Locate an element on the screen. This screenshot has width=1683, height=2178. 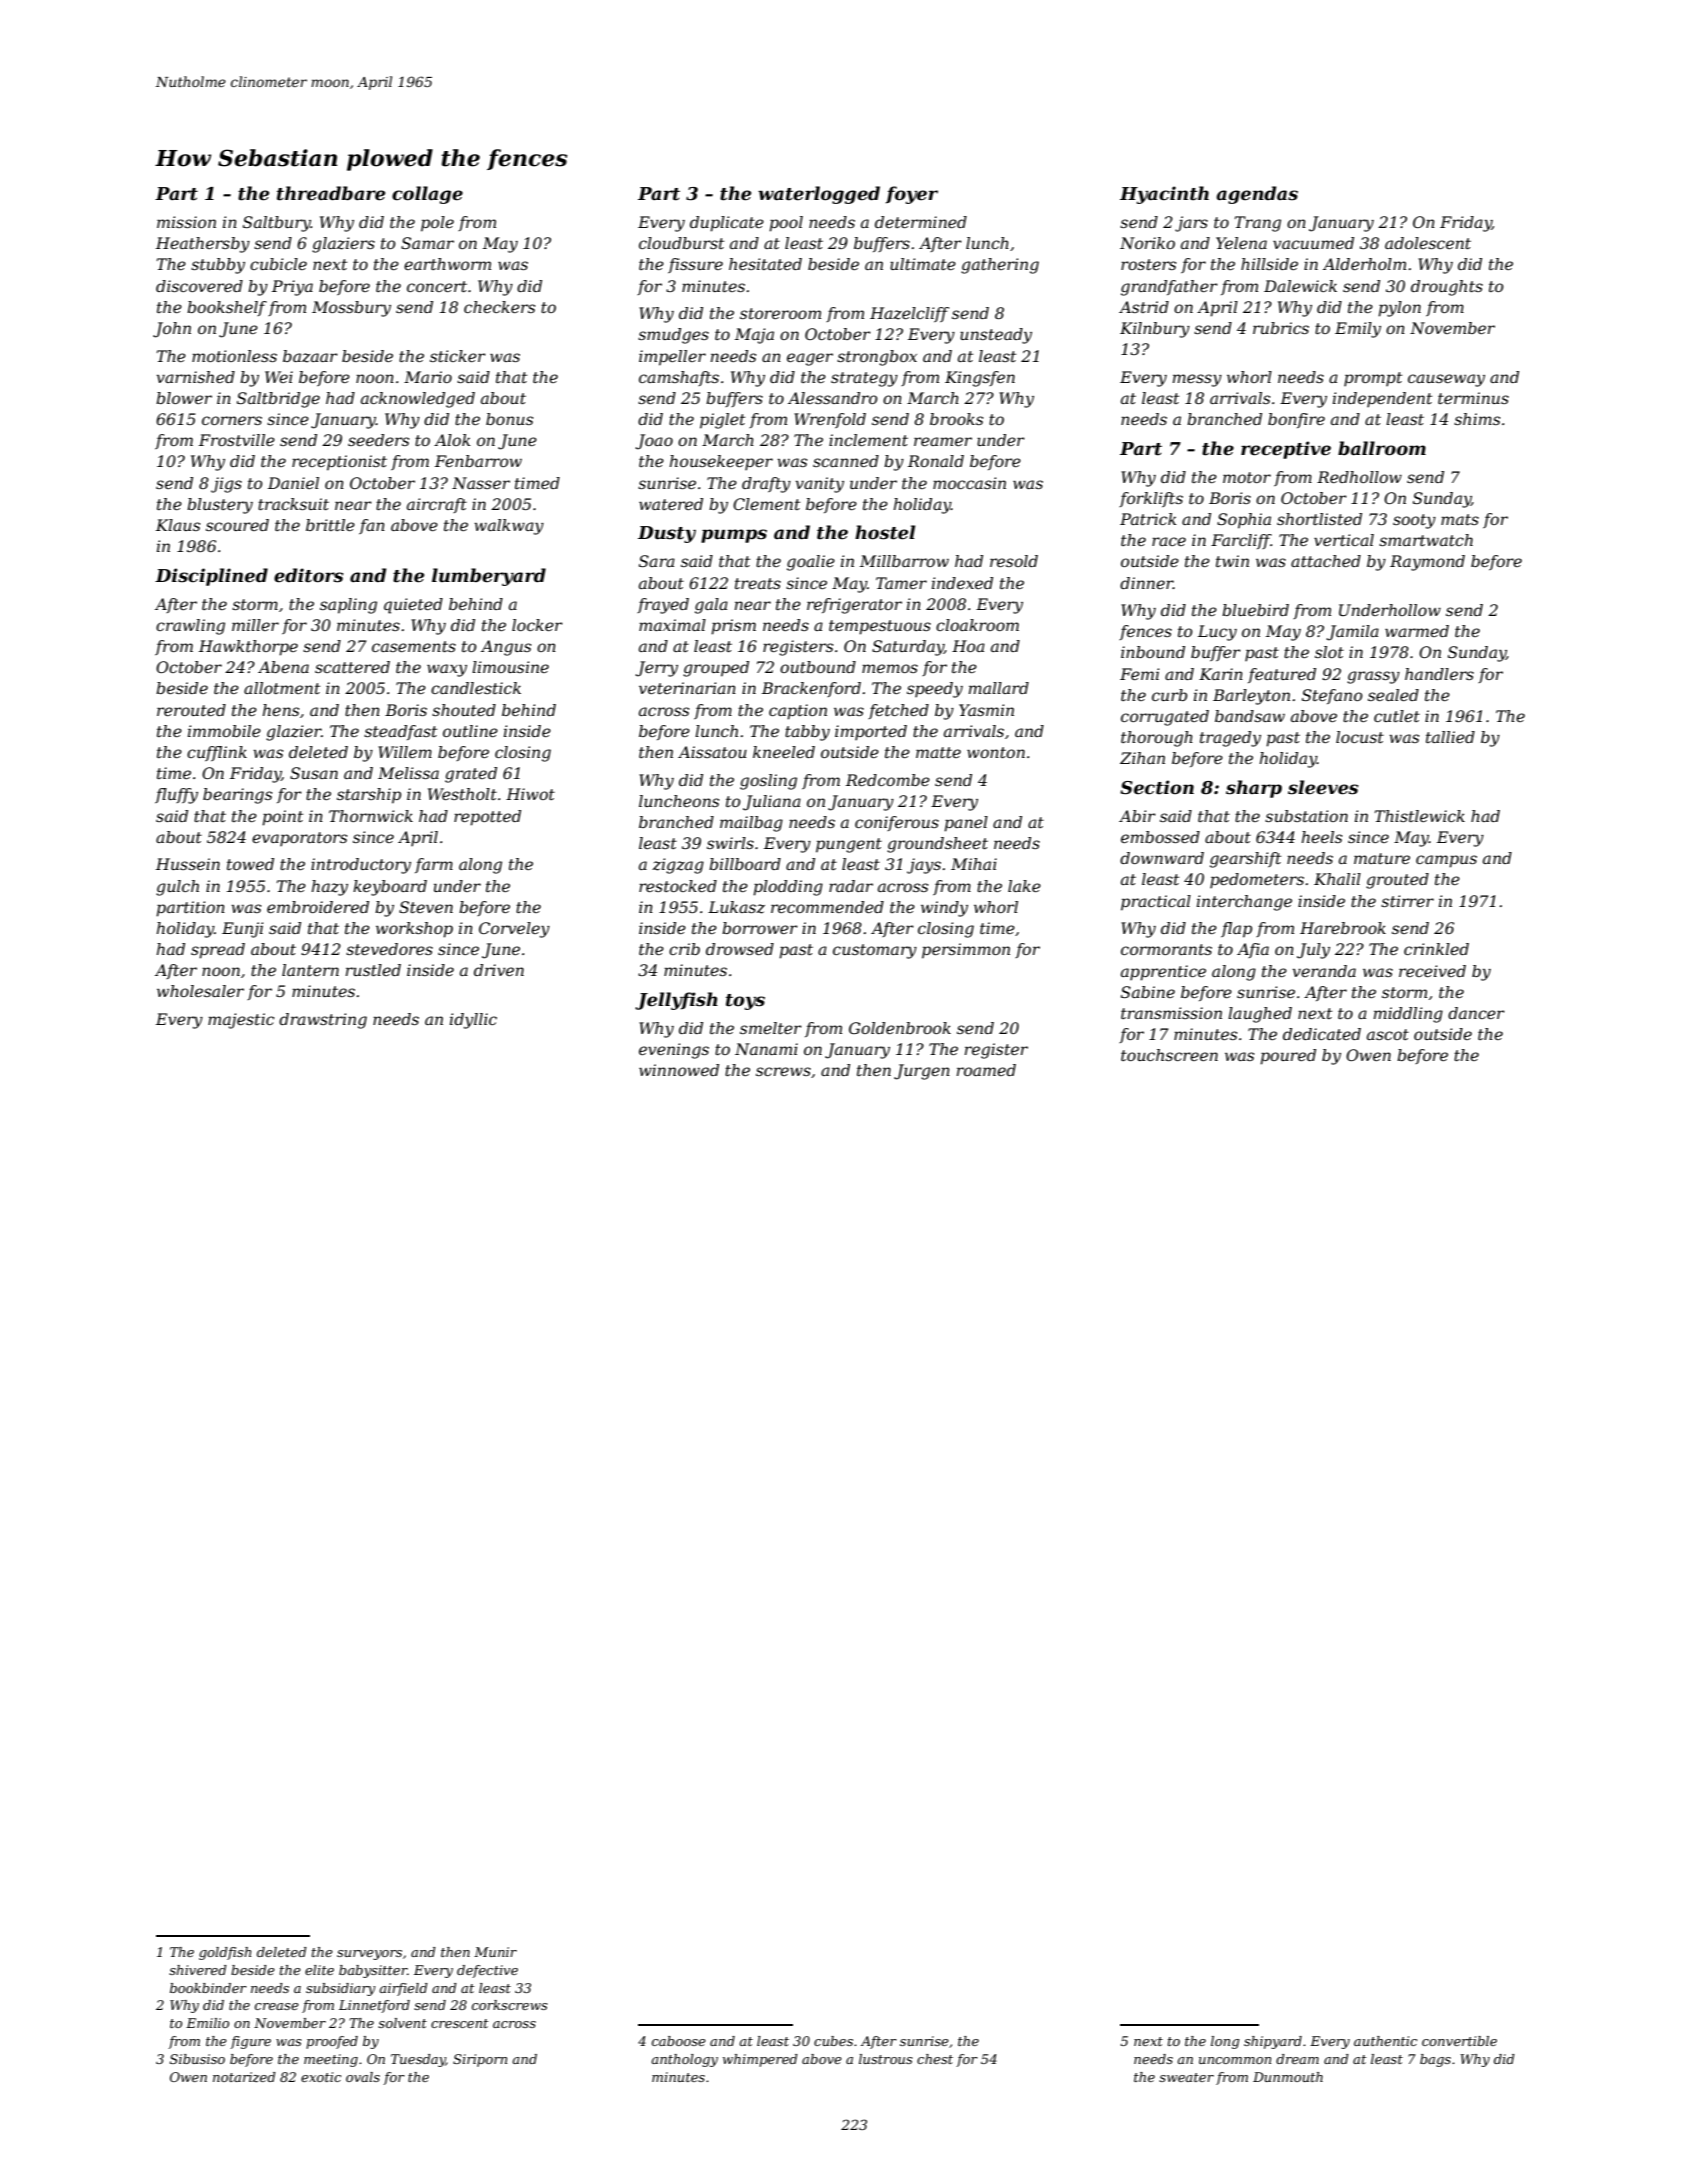
roamed is located at coordinates (986, 1070).
